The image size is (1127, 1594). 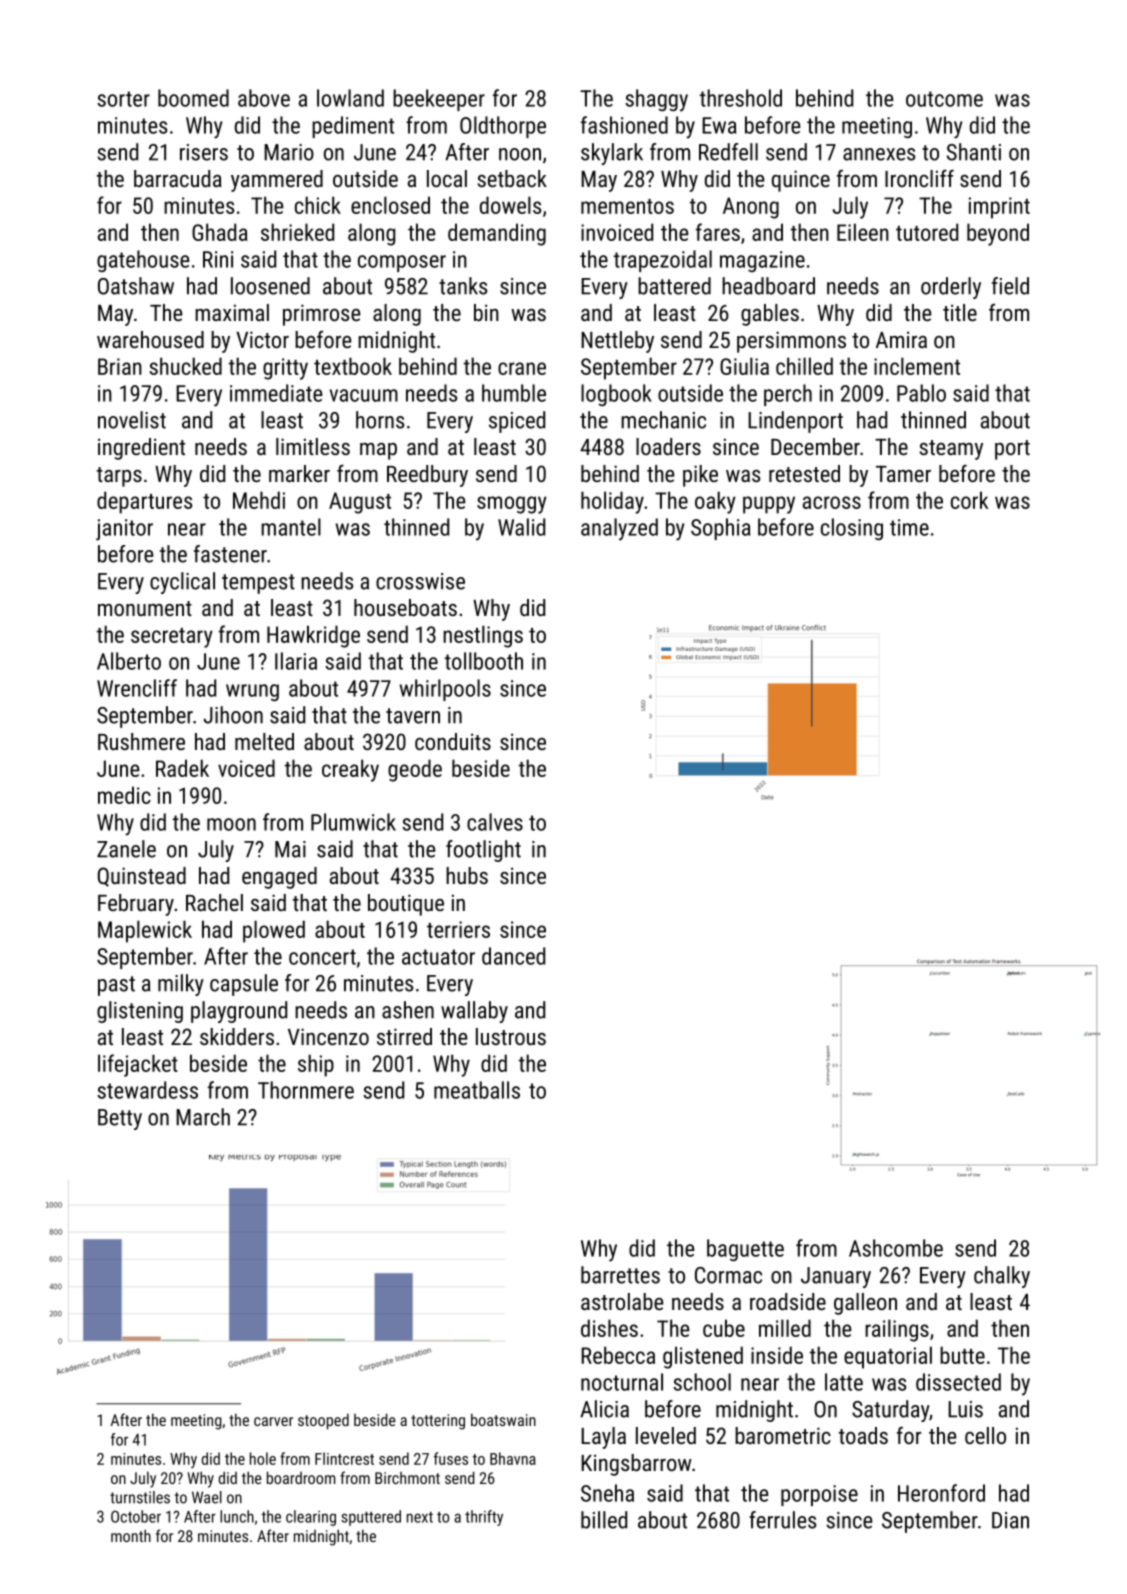 What do you see at coordinates (1010, 286) in the screenshot?
I see `field` at bounding box center [1010, 286].
